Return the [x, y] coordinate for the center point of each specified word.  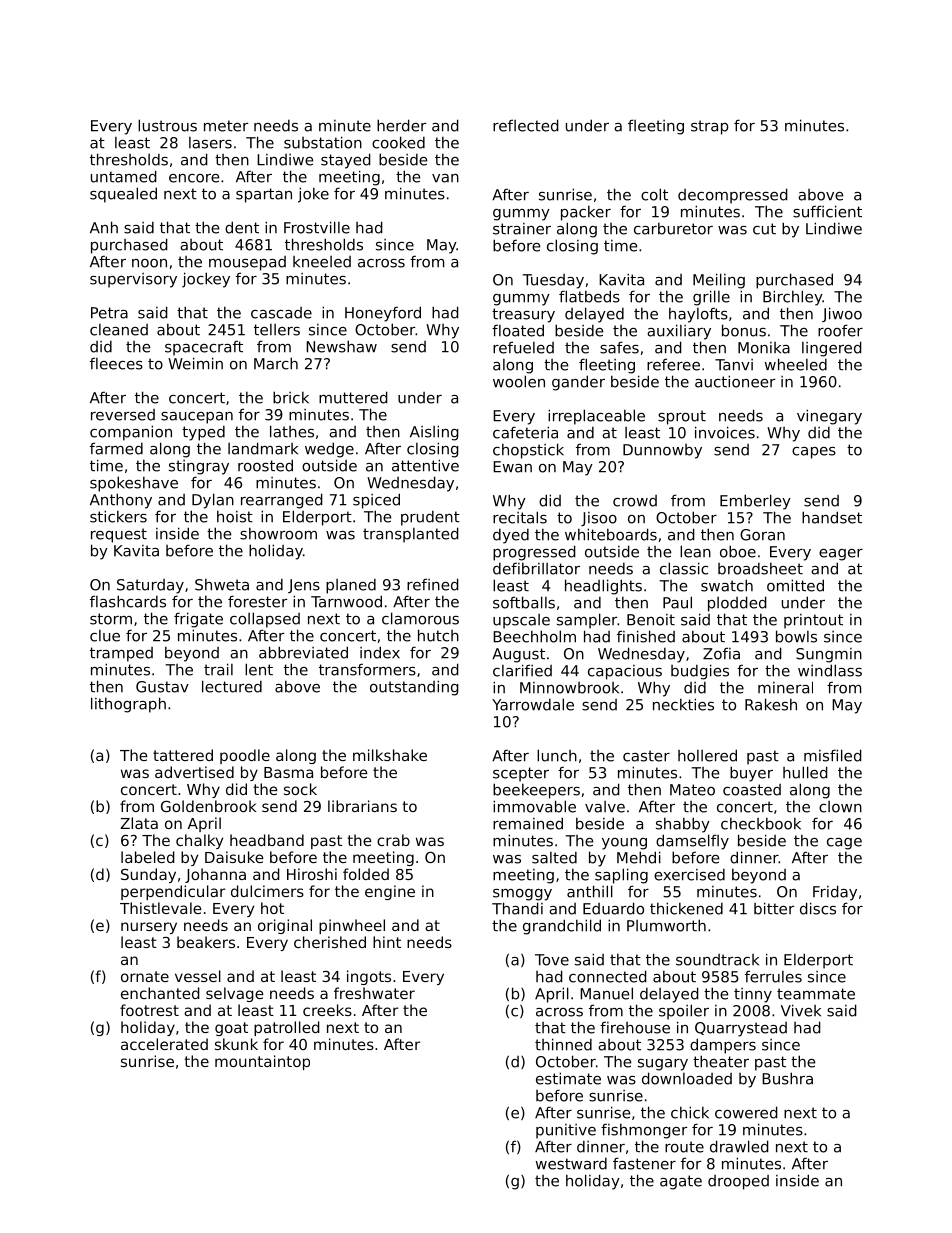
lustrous [167, 125]
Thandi [517, 908]
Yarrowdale [533, 704]
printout [813, 621]
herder [401, 125]
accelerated [164, 1044]
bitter [774, 908]
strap [709, 127]
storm [111, 619]
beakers [206, 942]
